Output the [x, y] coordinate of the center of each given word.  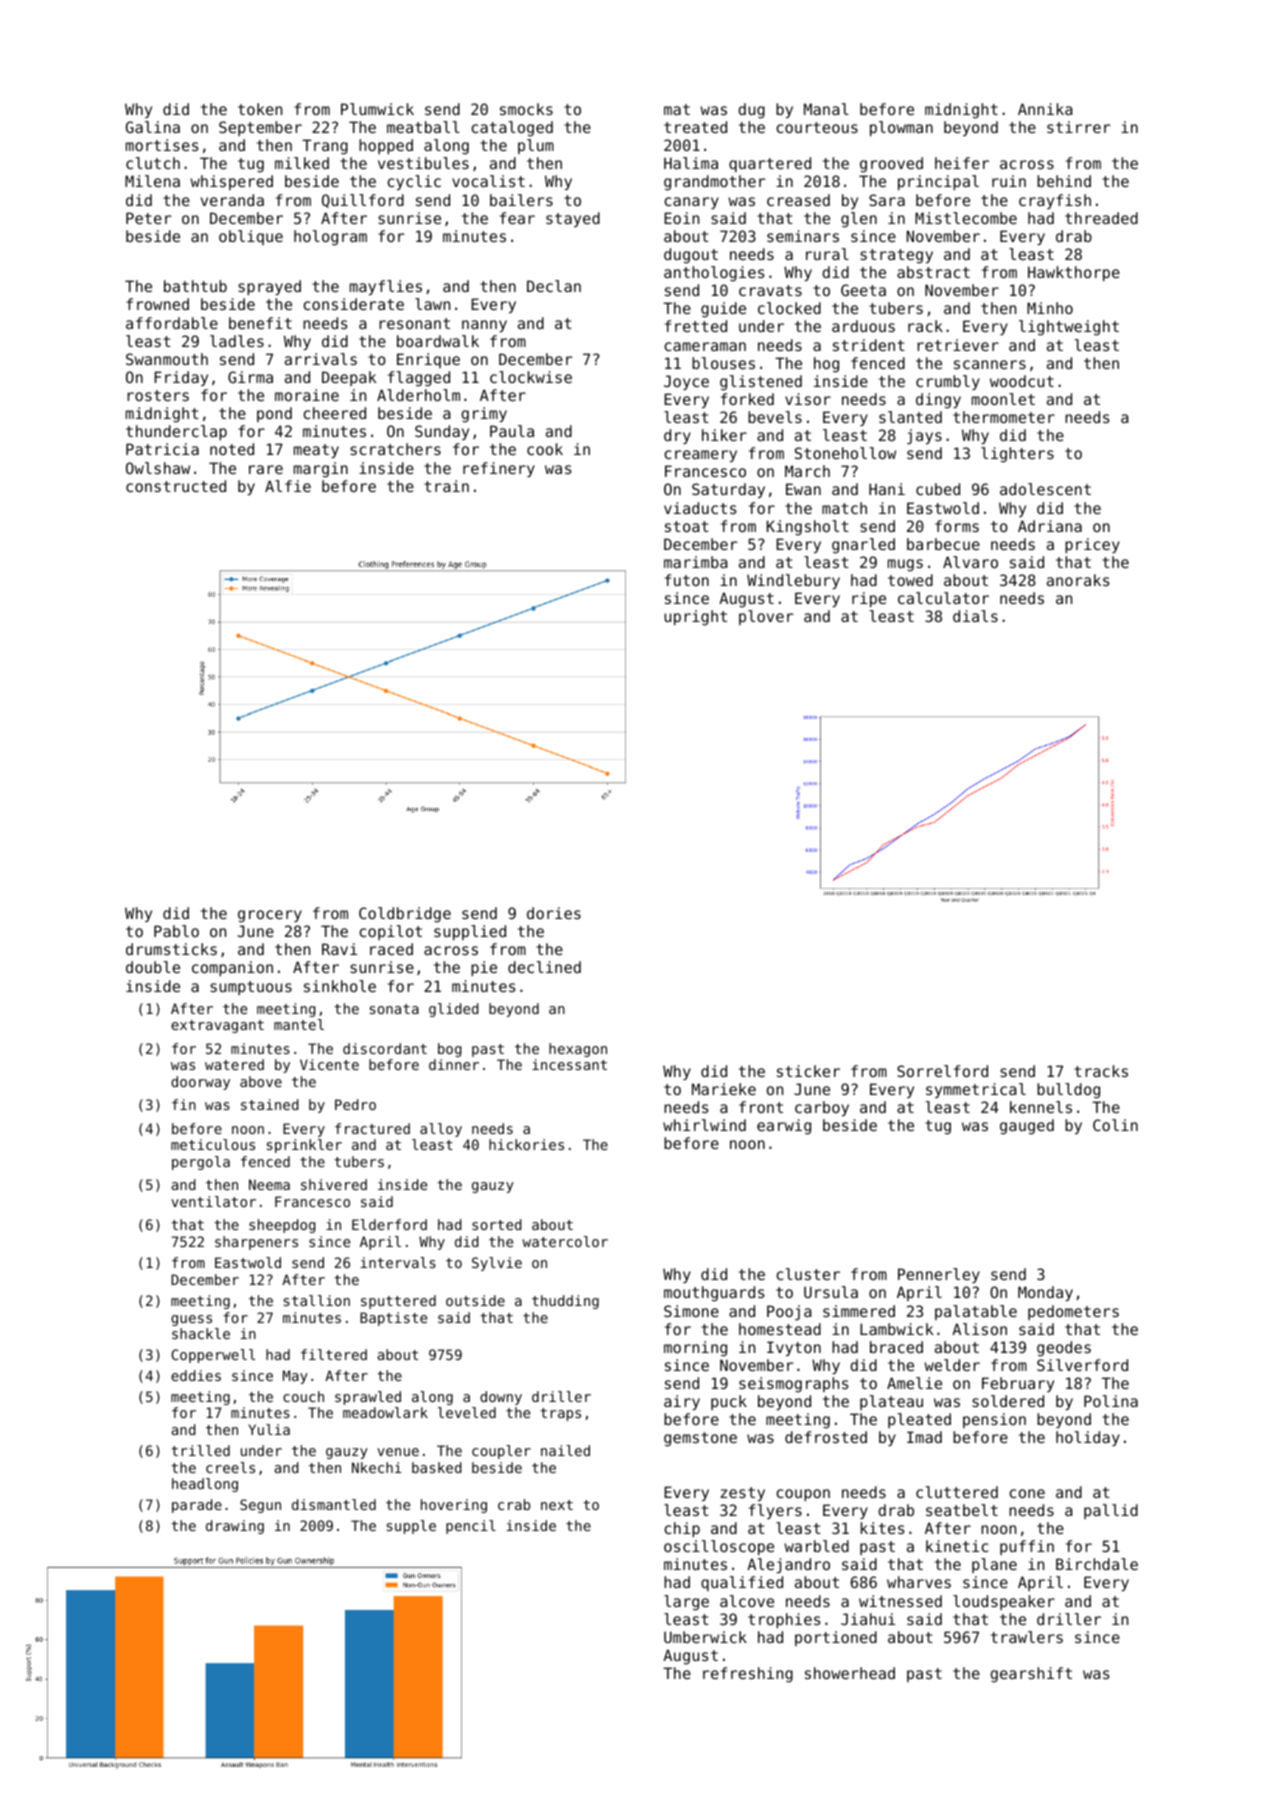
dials [975, 616]
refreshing [748, 1675]
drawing [235, 1527]
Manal [826, 109]
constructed [176, 486]
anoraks [1078, 580]
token [260, 109]
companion [232, 968]
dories [554, 913]
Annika [1045, 109]
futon [687, 580]
